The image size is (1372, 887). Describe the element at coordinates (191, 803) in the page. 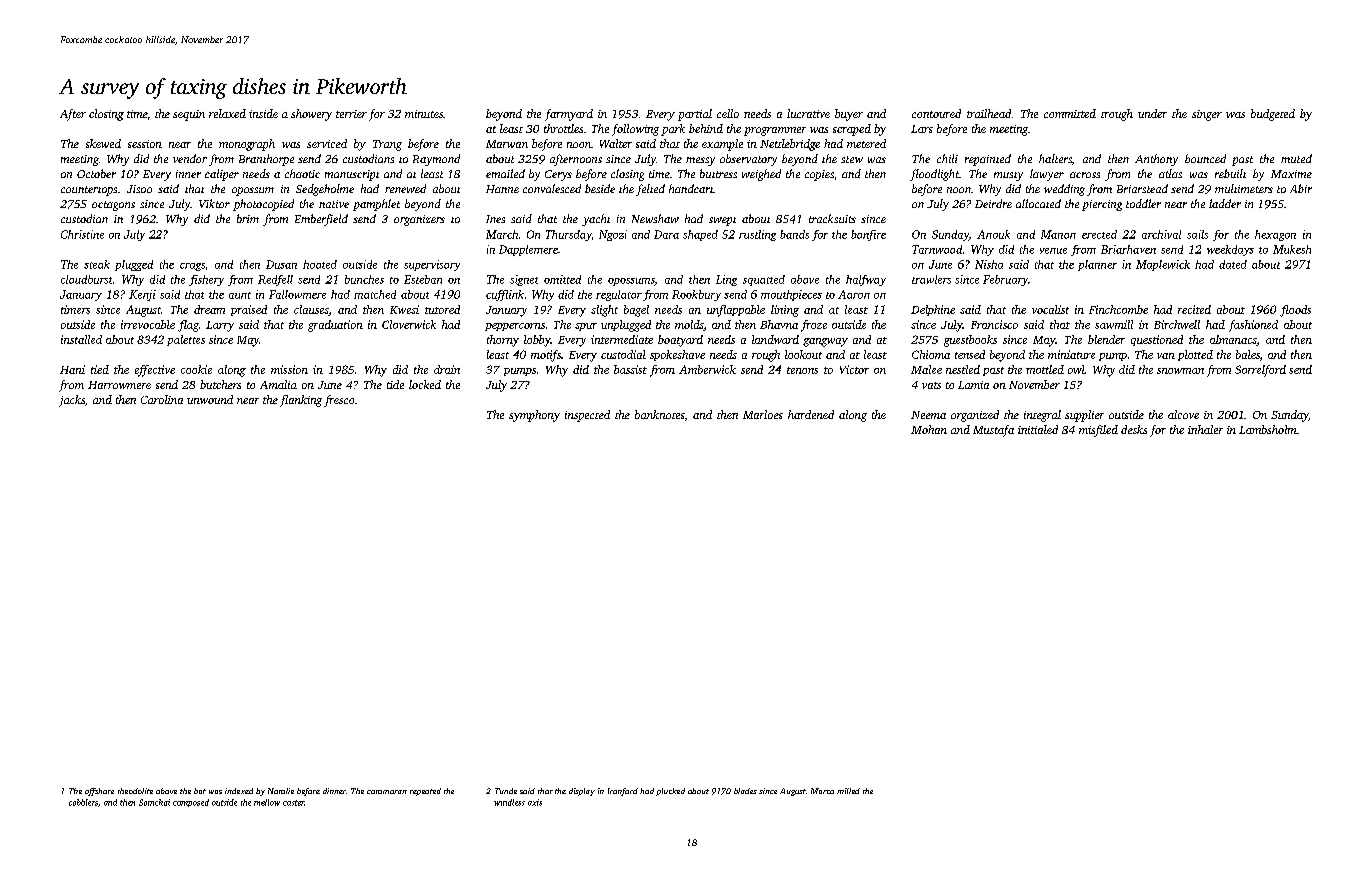

I see `composed` at that location.
